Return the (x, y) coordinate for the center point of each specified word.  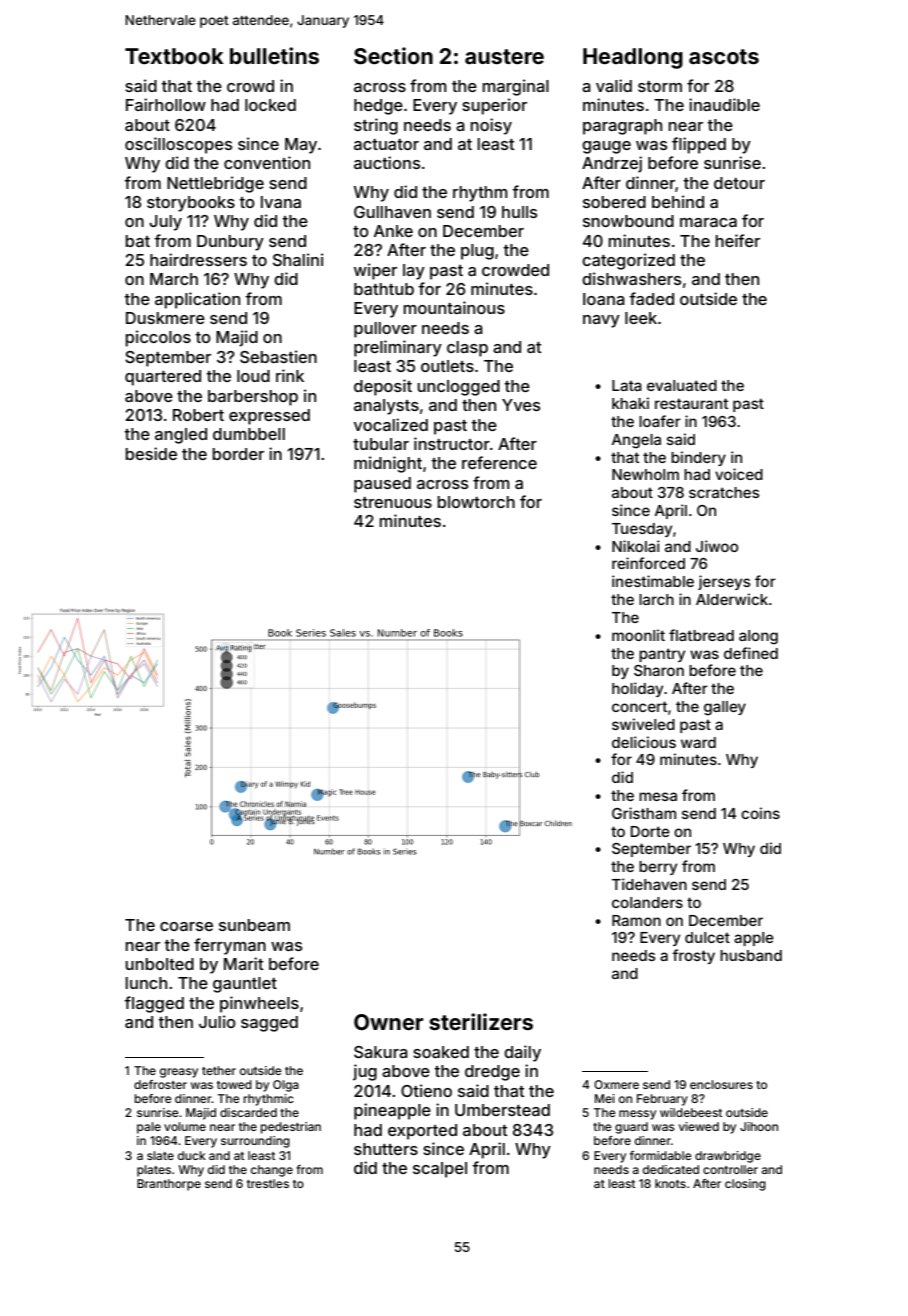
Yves (521, 405)
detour (739, 183)
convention (267, 162)
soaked (441, 1052)
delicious (644, 742)
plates (154, 1171)
